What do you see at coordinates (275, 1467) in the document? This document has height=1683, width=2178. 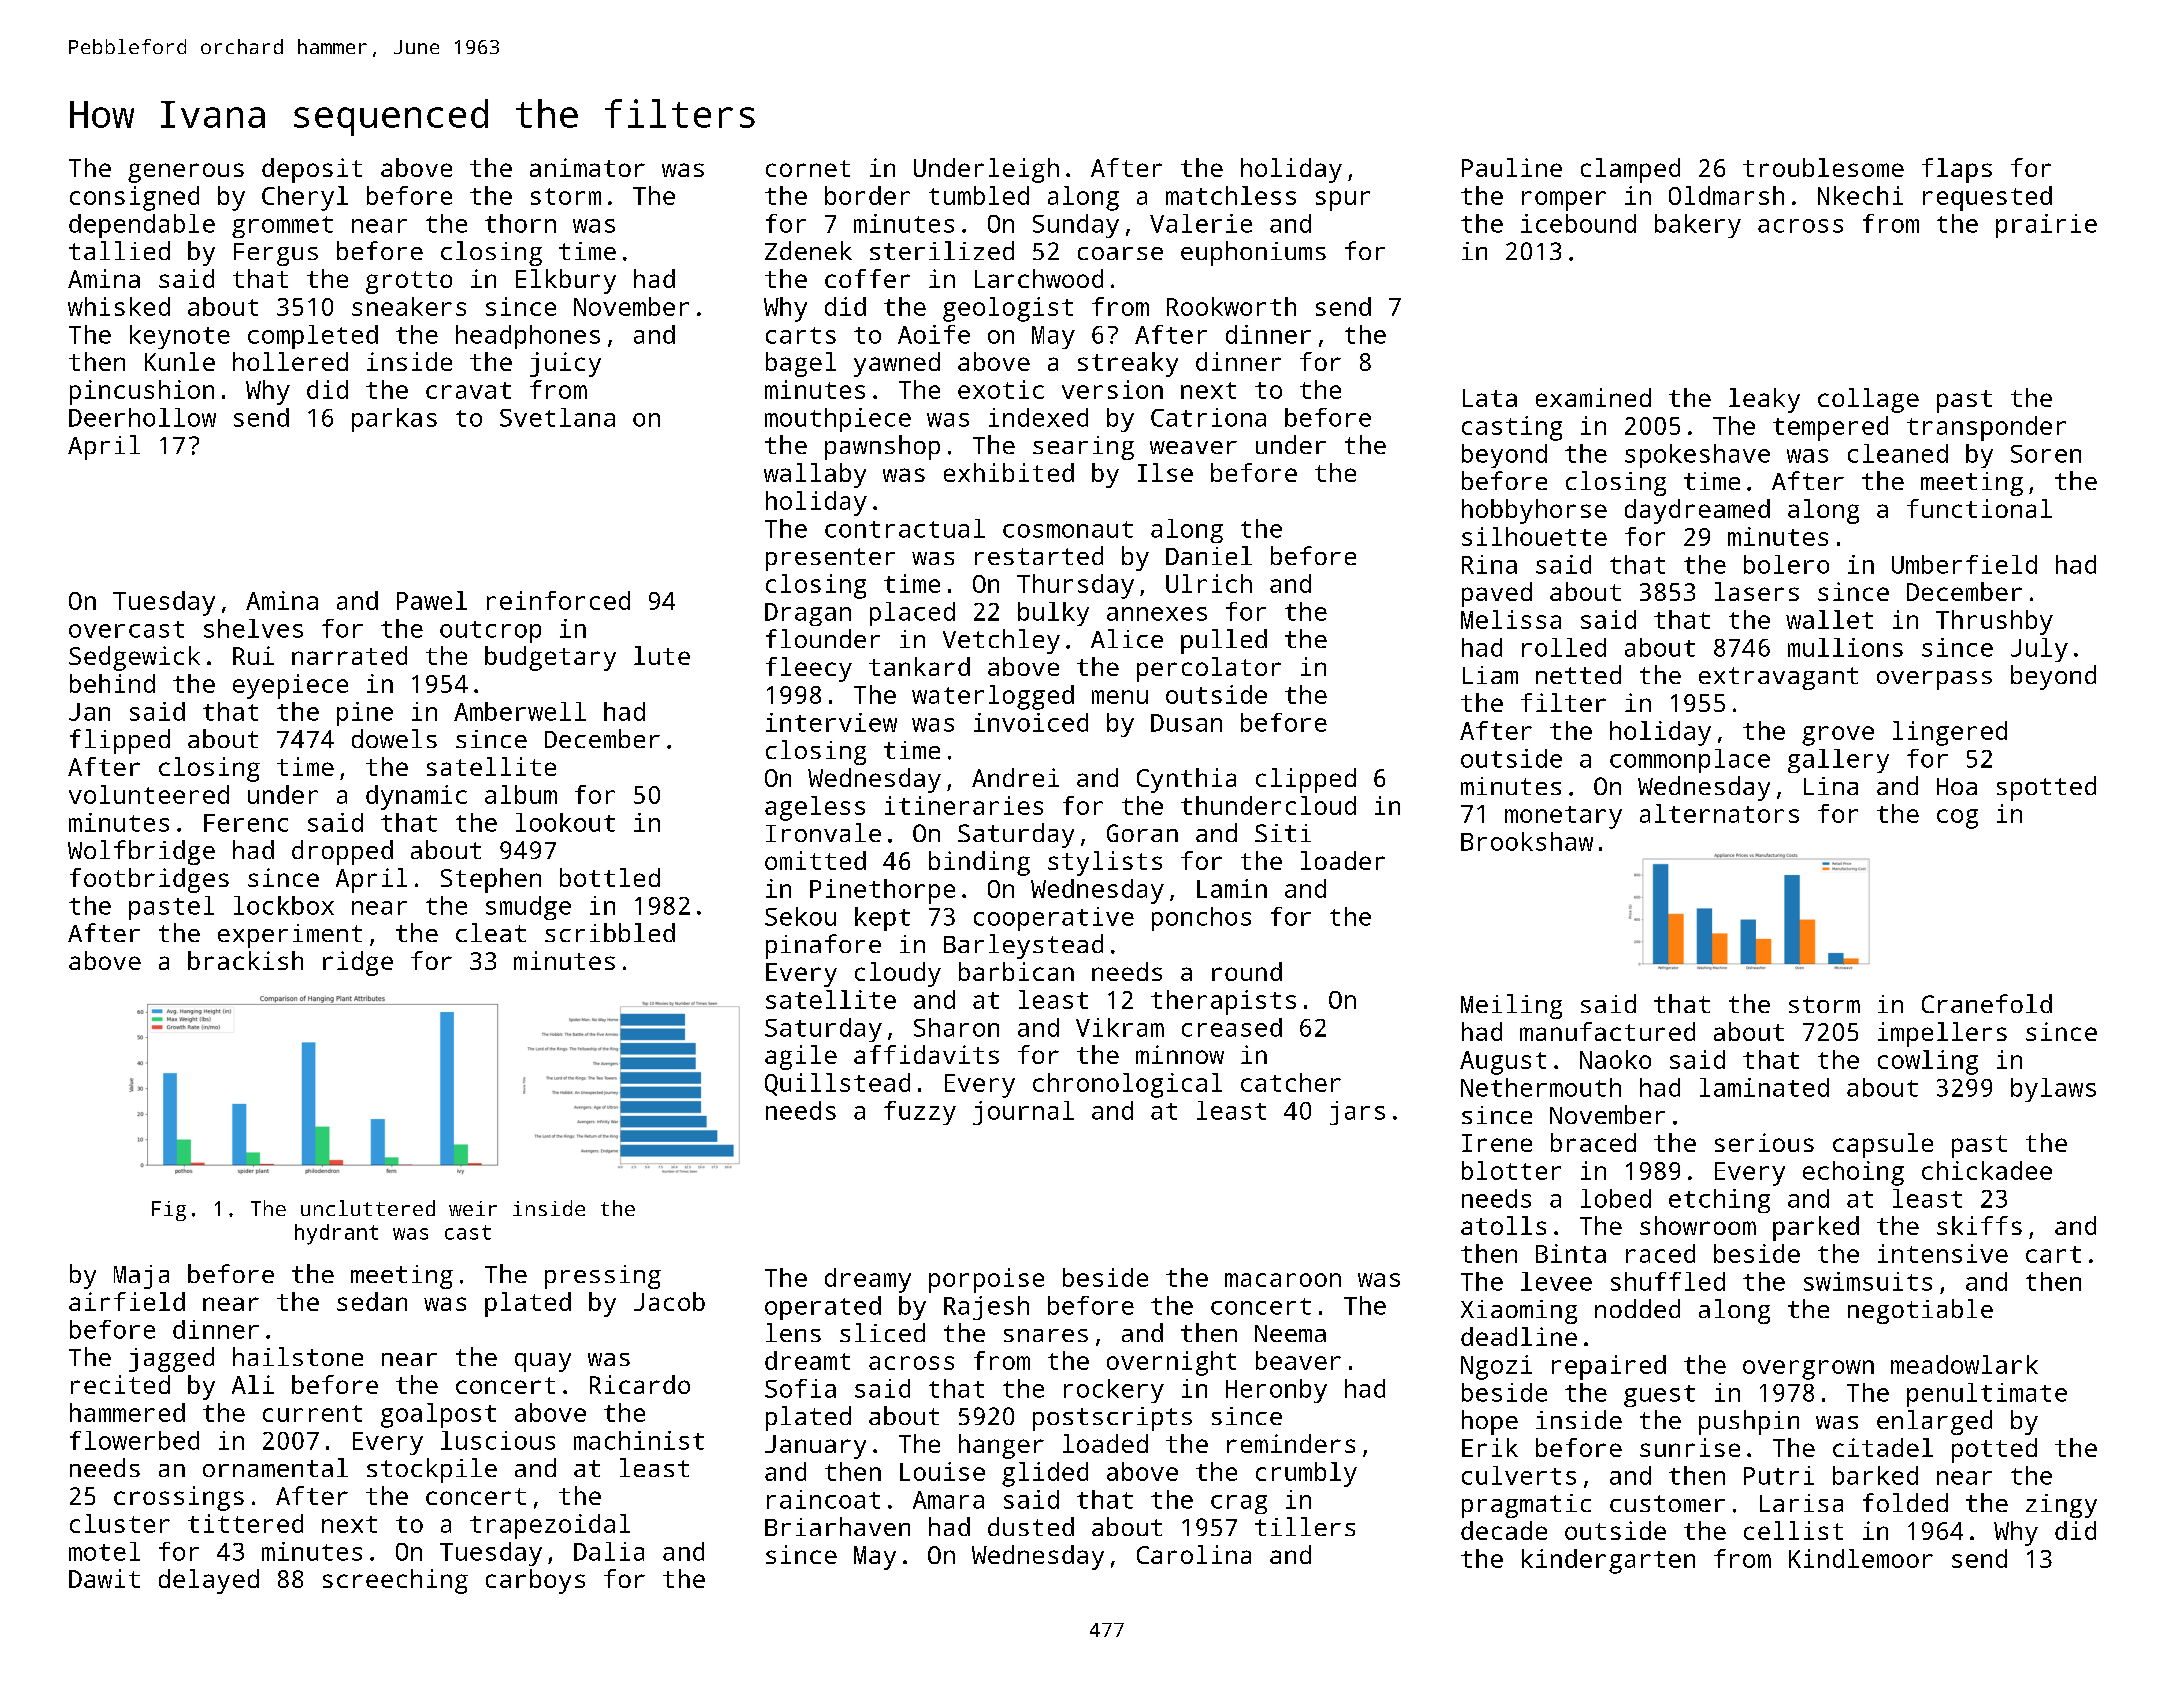 I see `ornamental` at bounding box center [275, 1467].
